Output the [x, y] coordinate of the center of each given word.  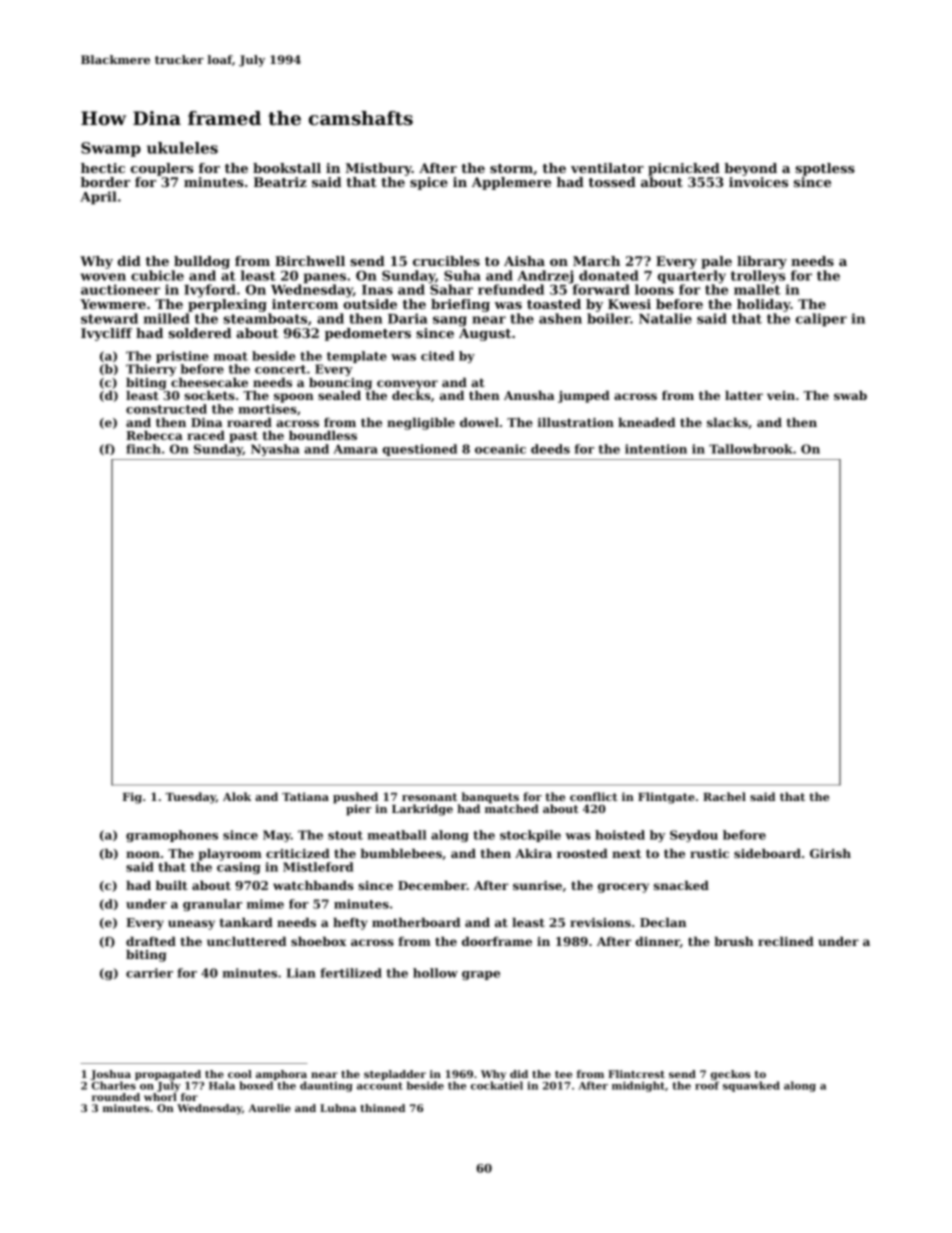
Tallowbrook [751, 449]
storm [511, 168]
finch [143, 449]
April [98, 198]
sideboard [767, 853]
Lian [301, 973]
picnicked [684, 169]
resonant [429, 797]
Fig [132, 798]
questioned [420, 450]
